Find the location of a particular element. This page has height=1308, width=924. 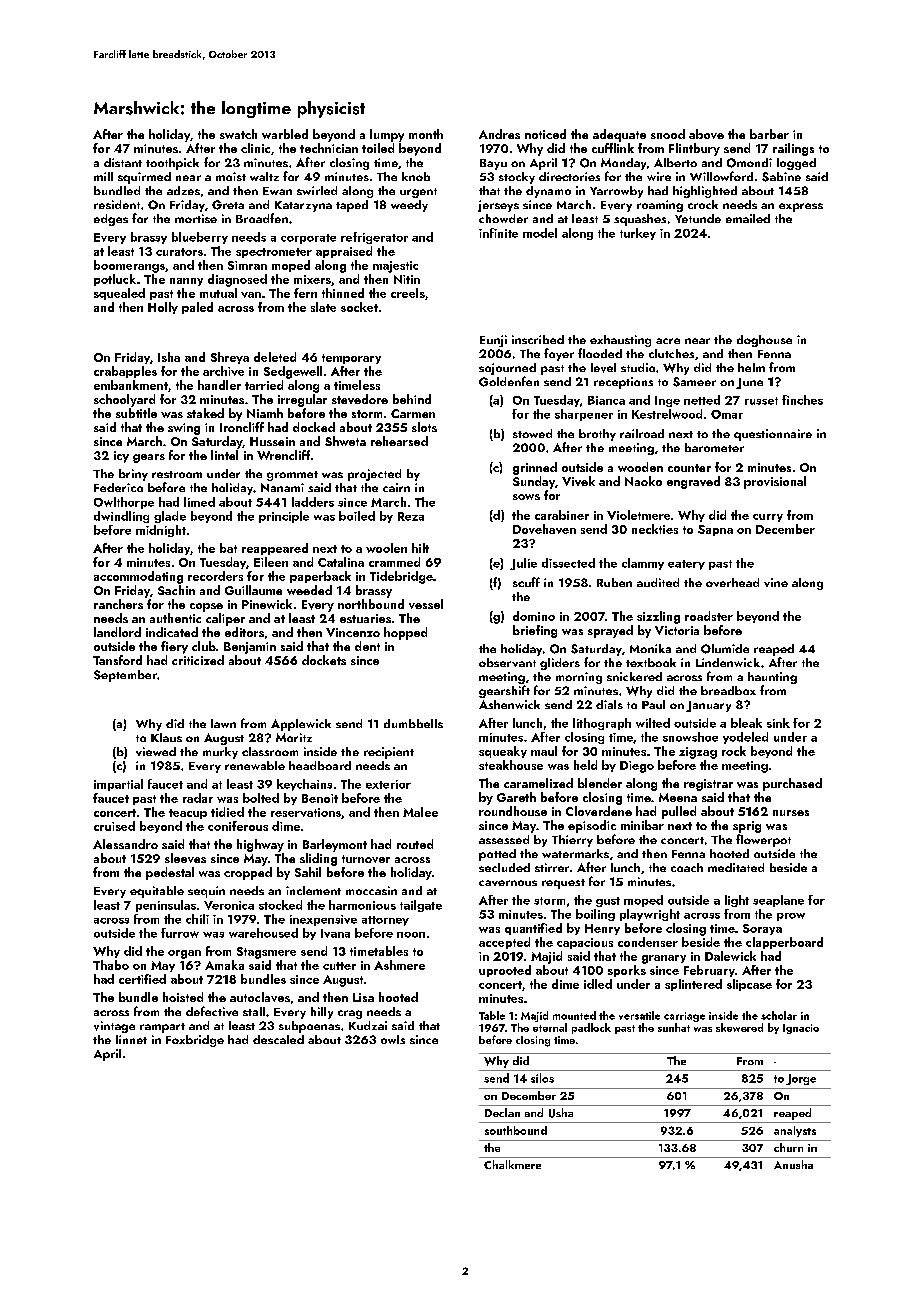

provisional is located at coordinates (775, 482).
